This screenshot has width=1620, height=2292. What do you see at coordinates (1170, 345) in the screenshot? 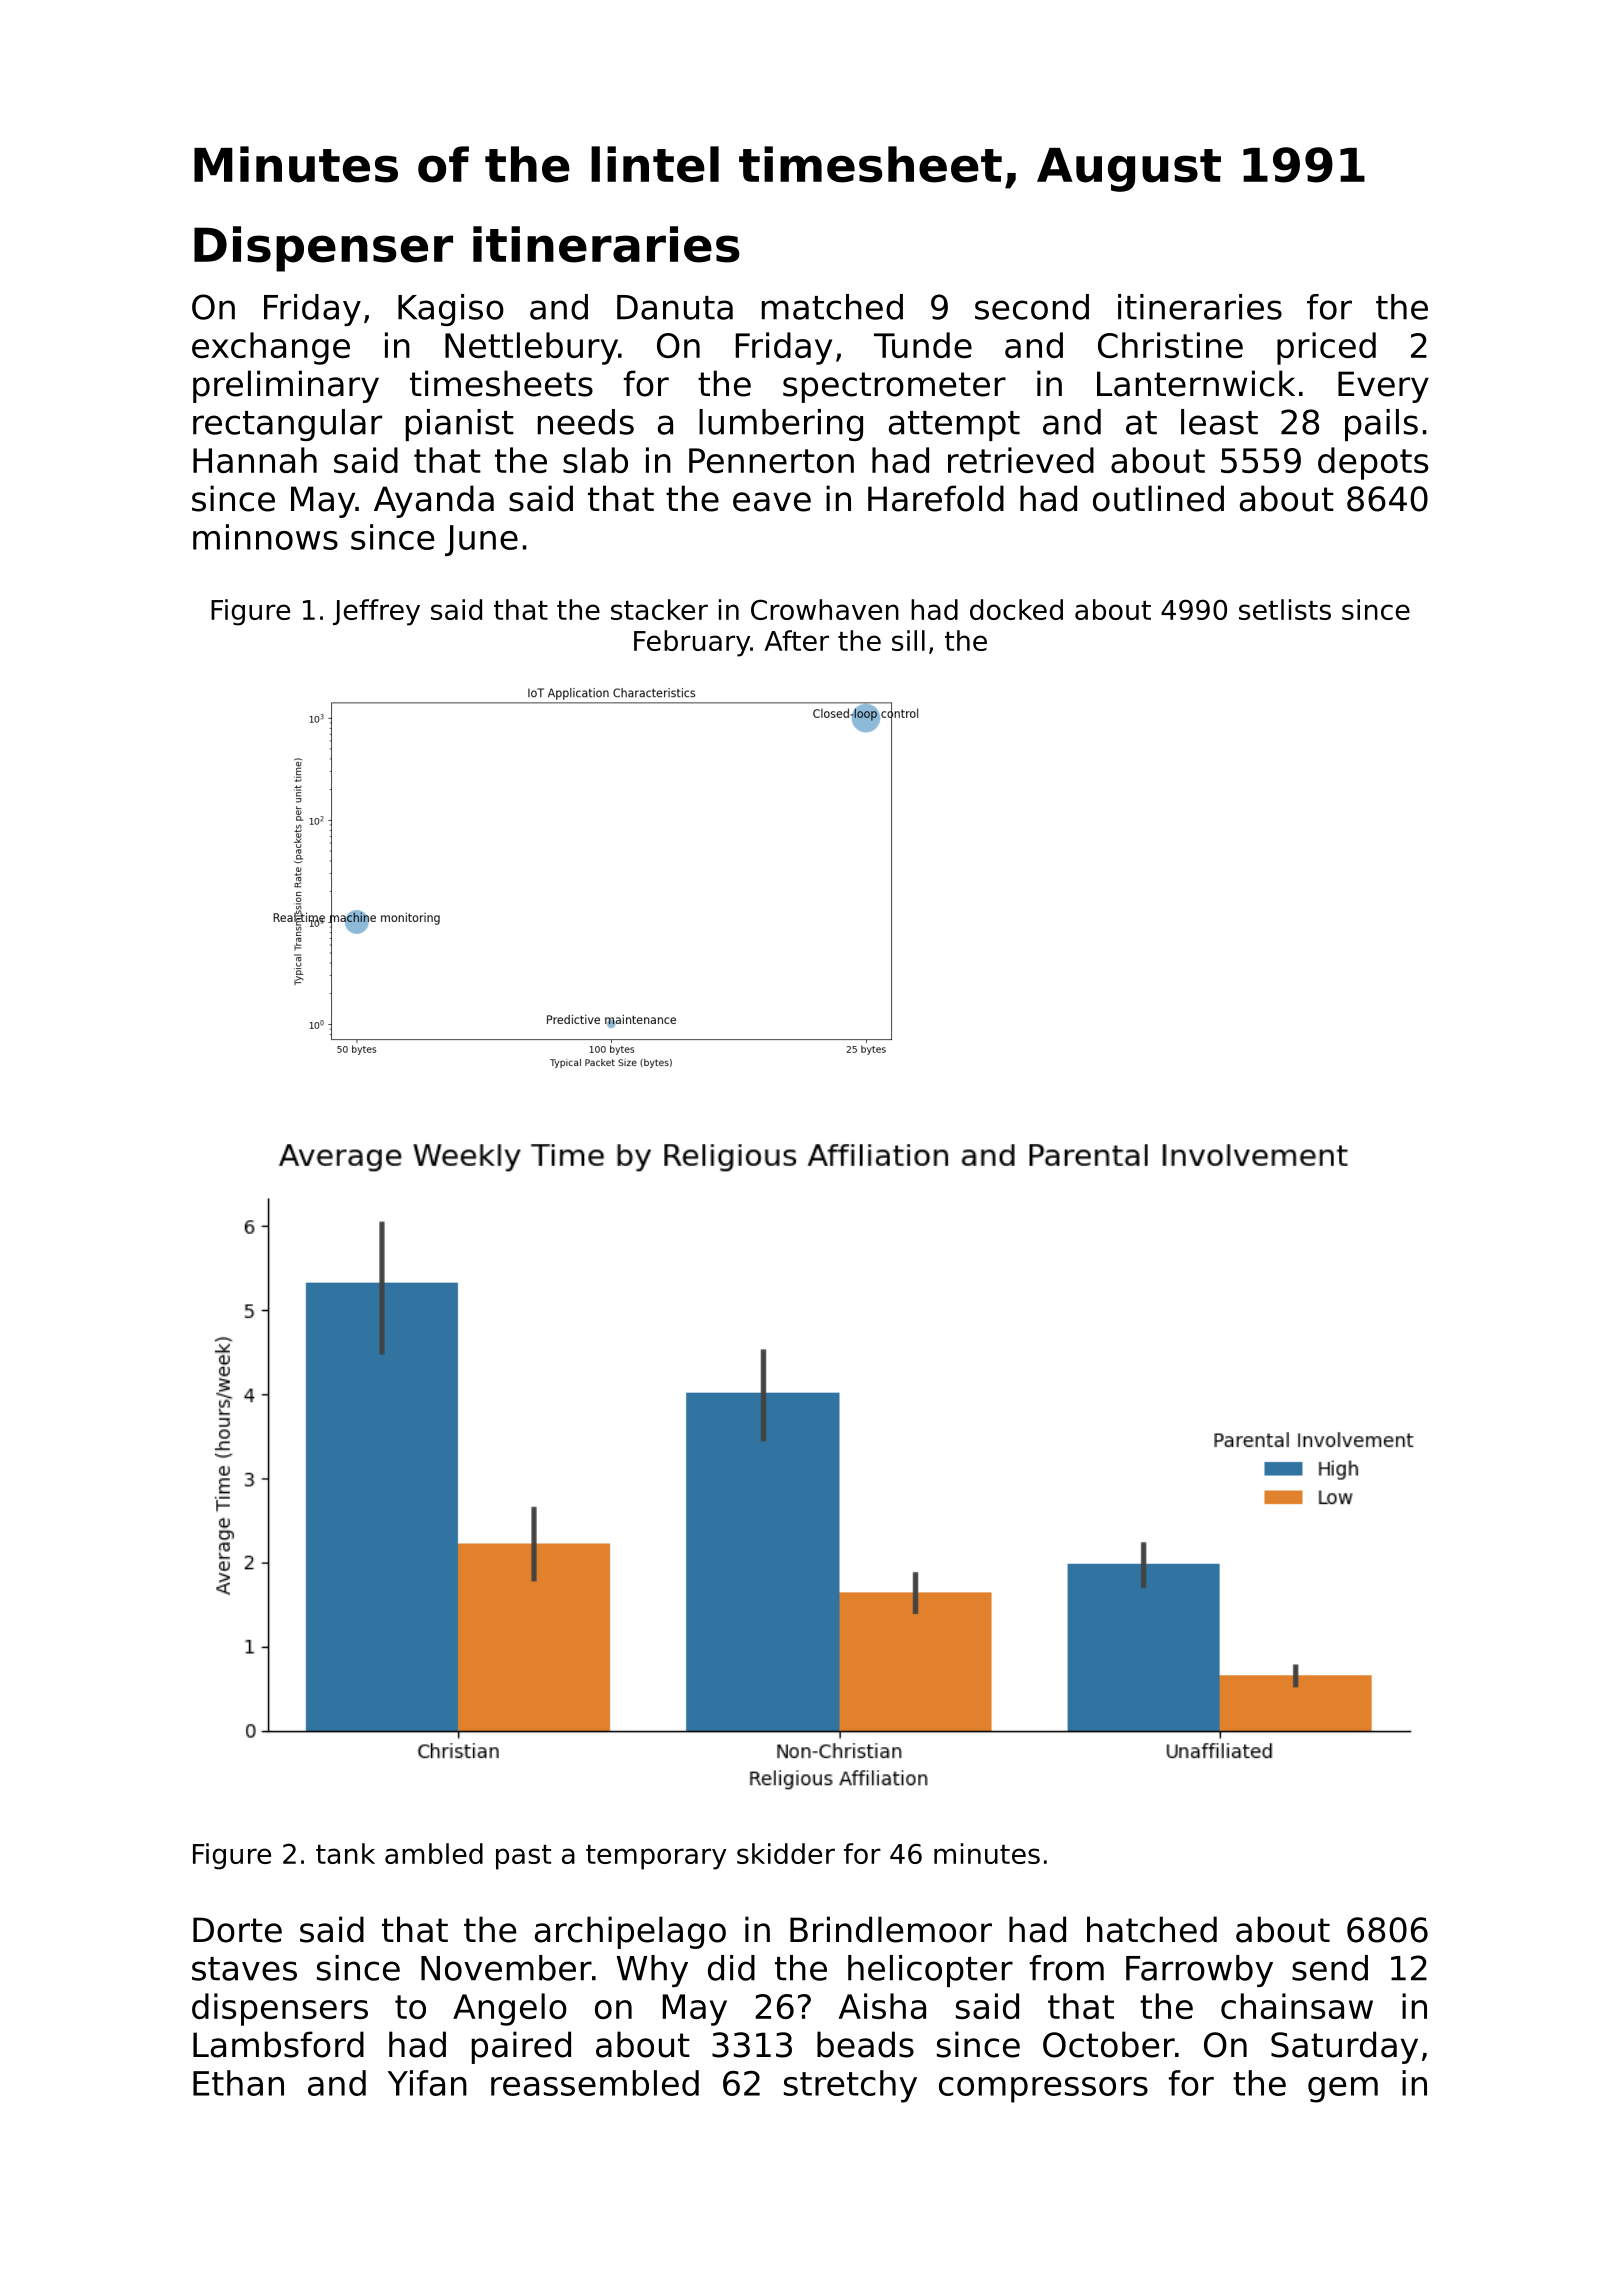
I see `Christine` at bounding box center [1170, 345].
